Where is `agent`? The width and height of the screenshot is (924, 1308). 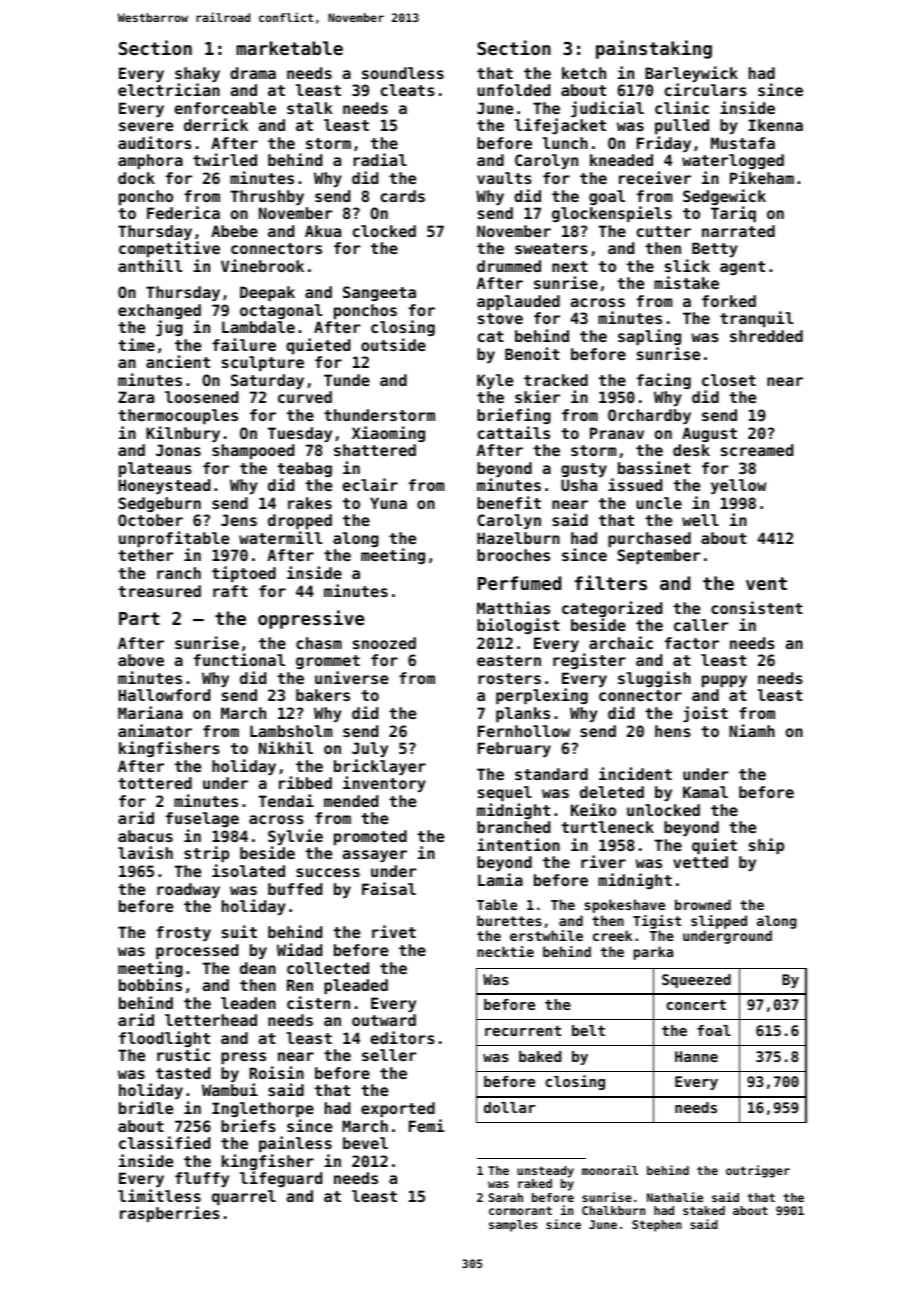
agent is located at coordinates (742, 268).
